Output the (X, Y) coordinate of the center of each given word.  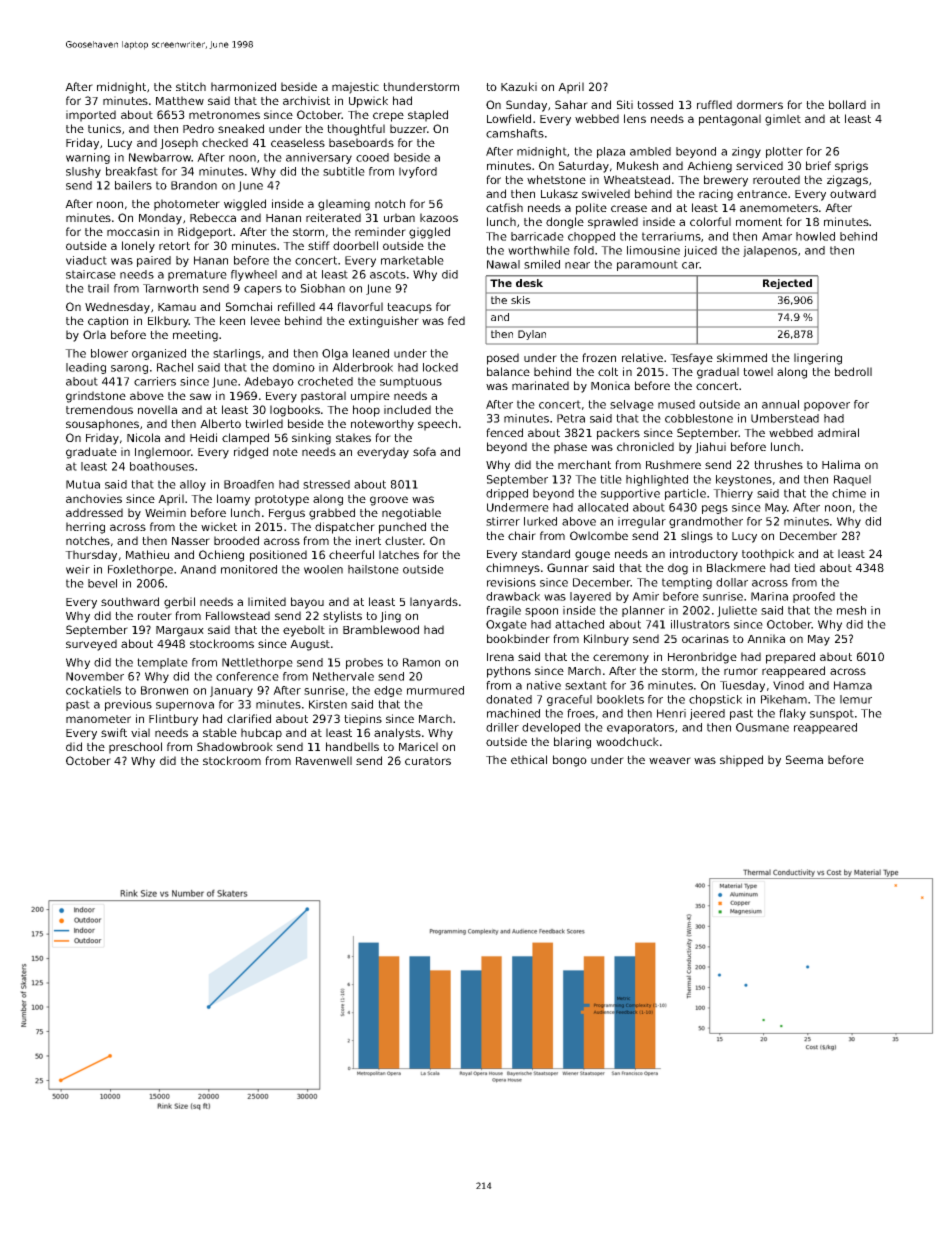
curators (428, 761)
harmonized (243, 86)
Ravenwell (324, 760)
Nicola (143, 437)
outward (853, 193)
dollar (732, 582)
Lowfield (509, 118)
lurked (540, 521)
